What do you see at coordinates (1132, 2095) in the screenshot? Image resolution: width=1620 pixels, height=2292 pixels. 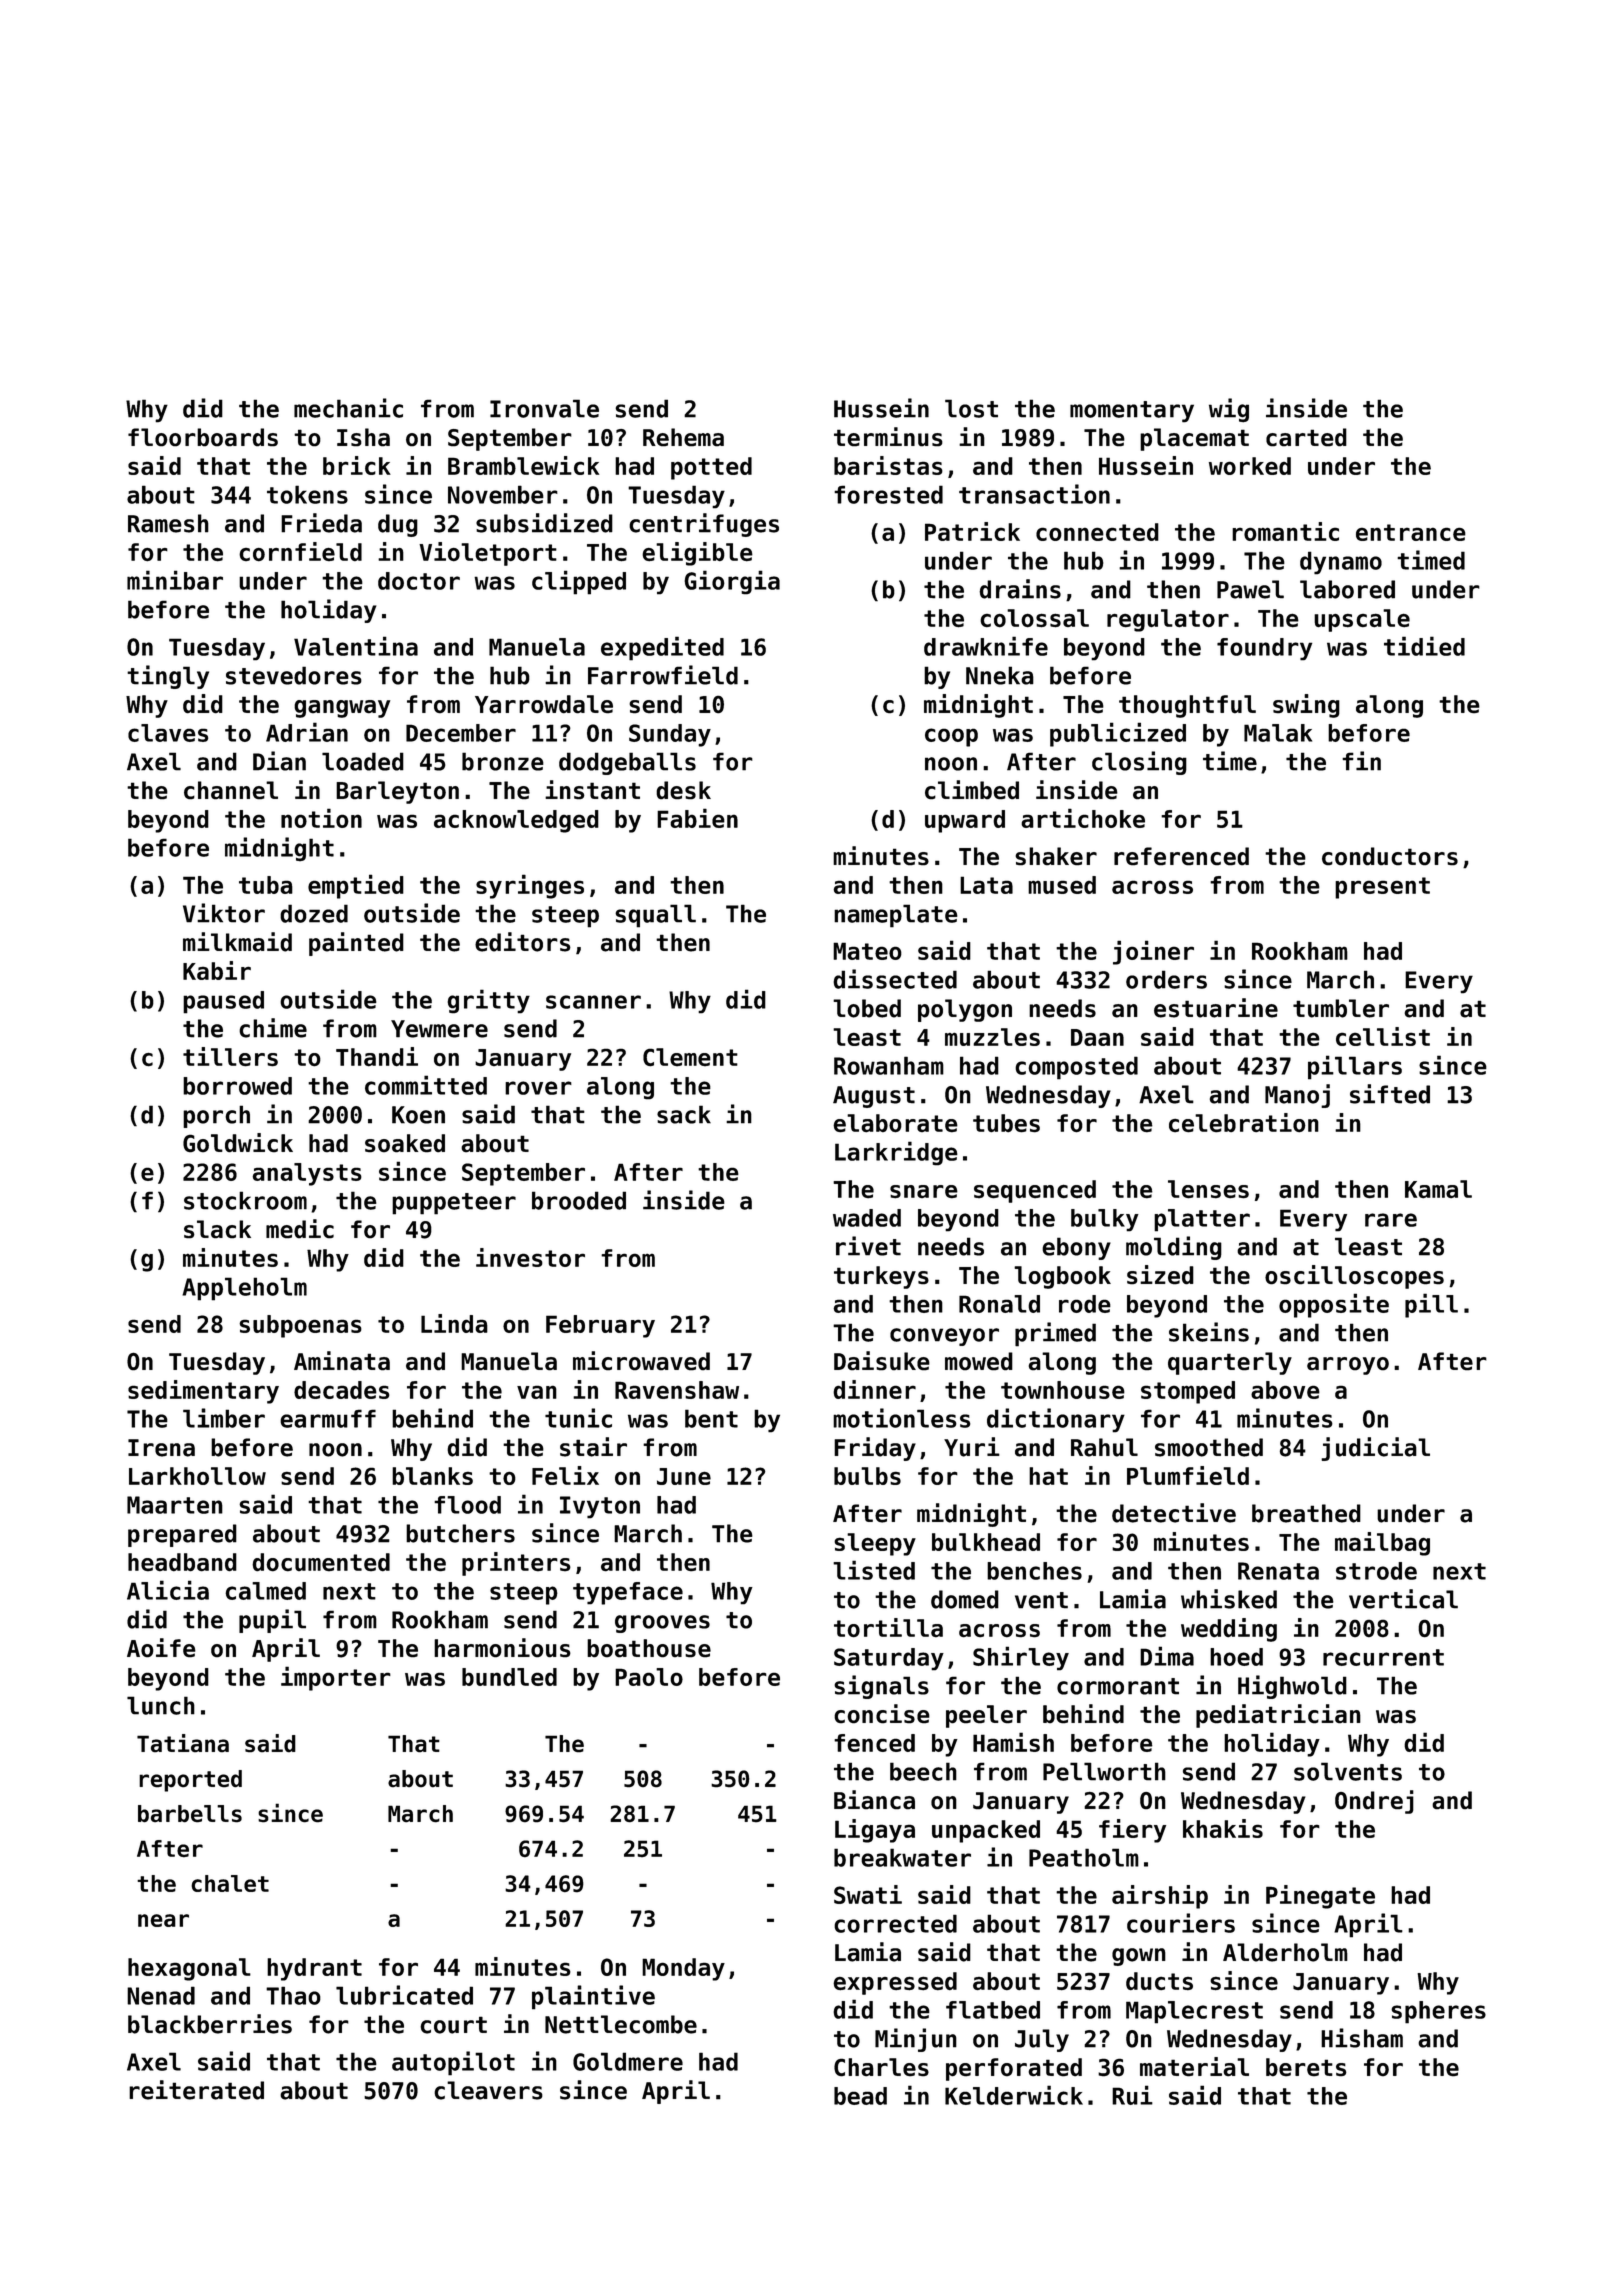 I see `Rui` at bounding box center [1132, 2095].
